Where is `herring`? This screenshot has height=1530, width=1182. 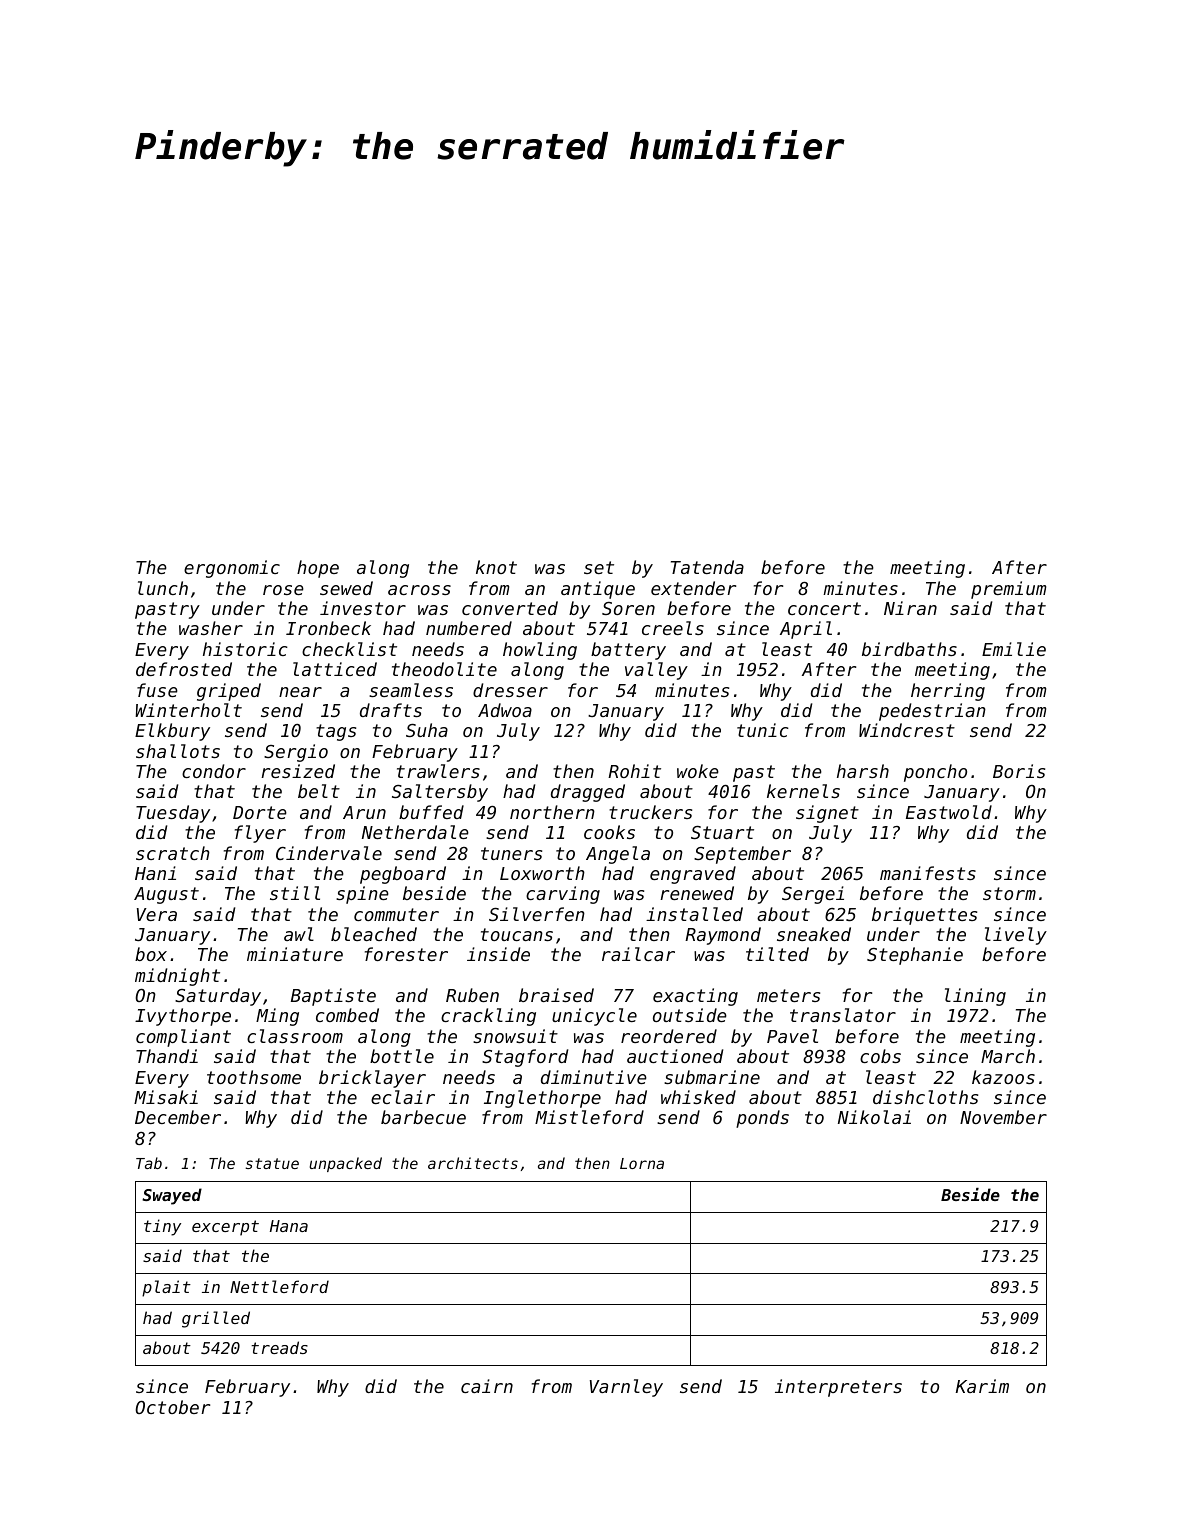
herring is located at coordinates (948, 692).
